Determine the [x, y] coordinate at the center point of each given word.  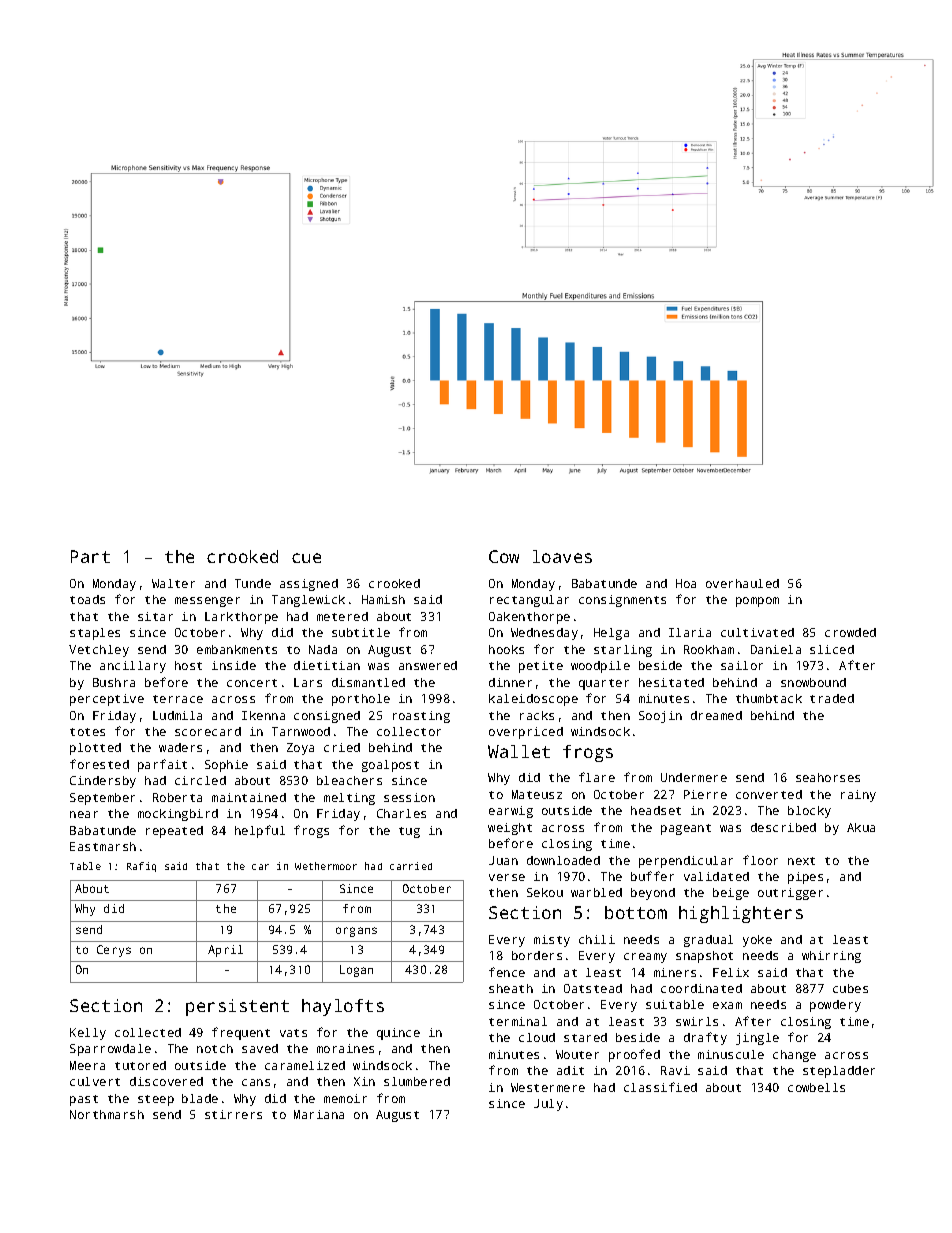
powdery [835, 1006]
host [188, 665]
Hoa [686, 583]
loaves [562, 556]
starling [623, 651]
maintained [249, 797]
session [409, 797]
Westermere [548, 1087]
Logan [356, 971]
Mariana [319, 1114]
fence [507, 972]
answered [428, 665]
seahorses [828, 777]
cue [306, 558]
